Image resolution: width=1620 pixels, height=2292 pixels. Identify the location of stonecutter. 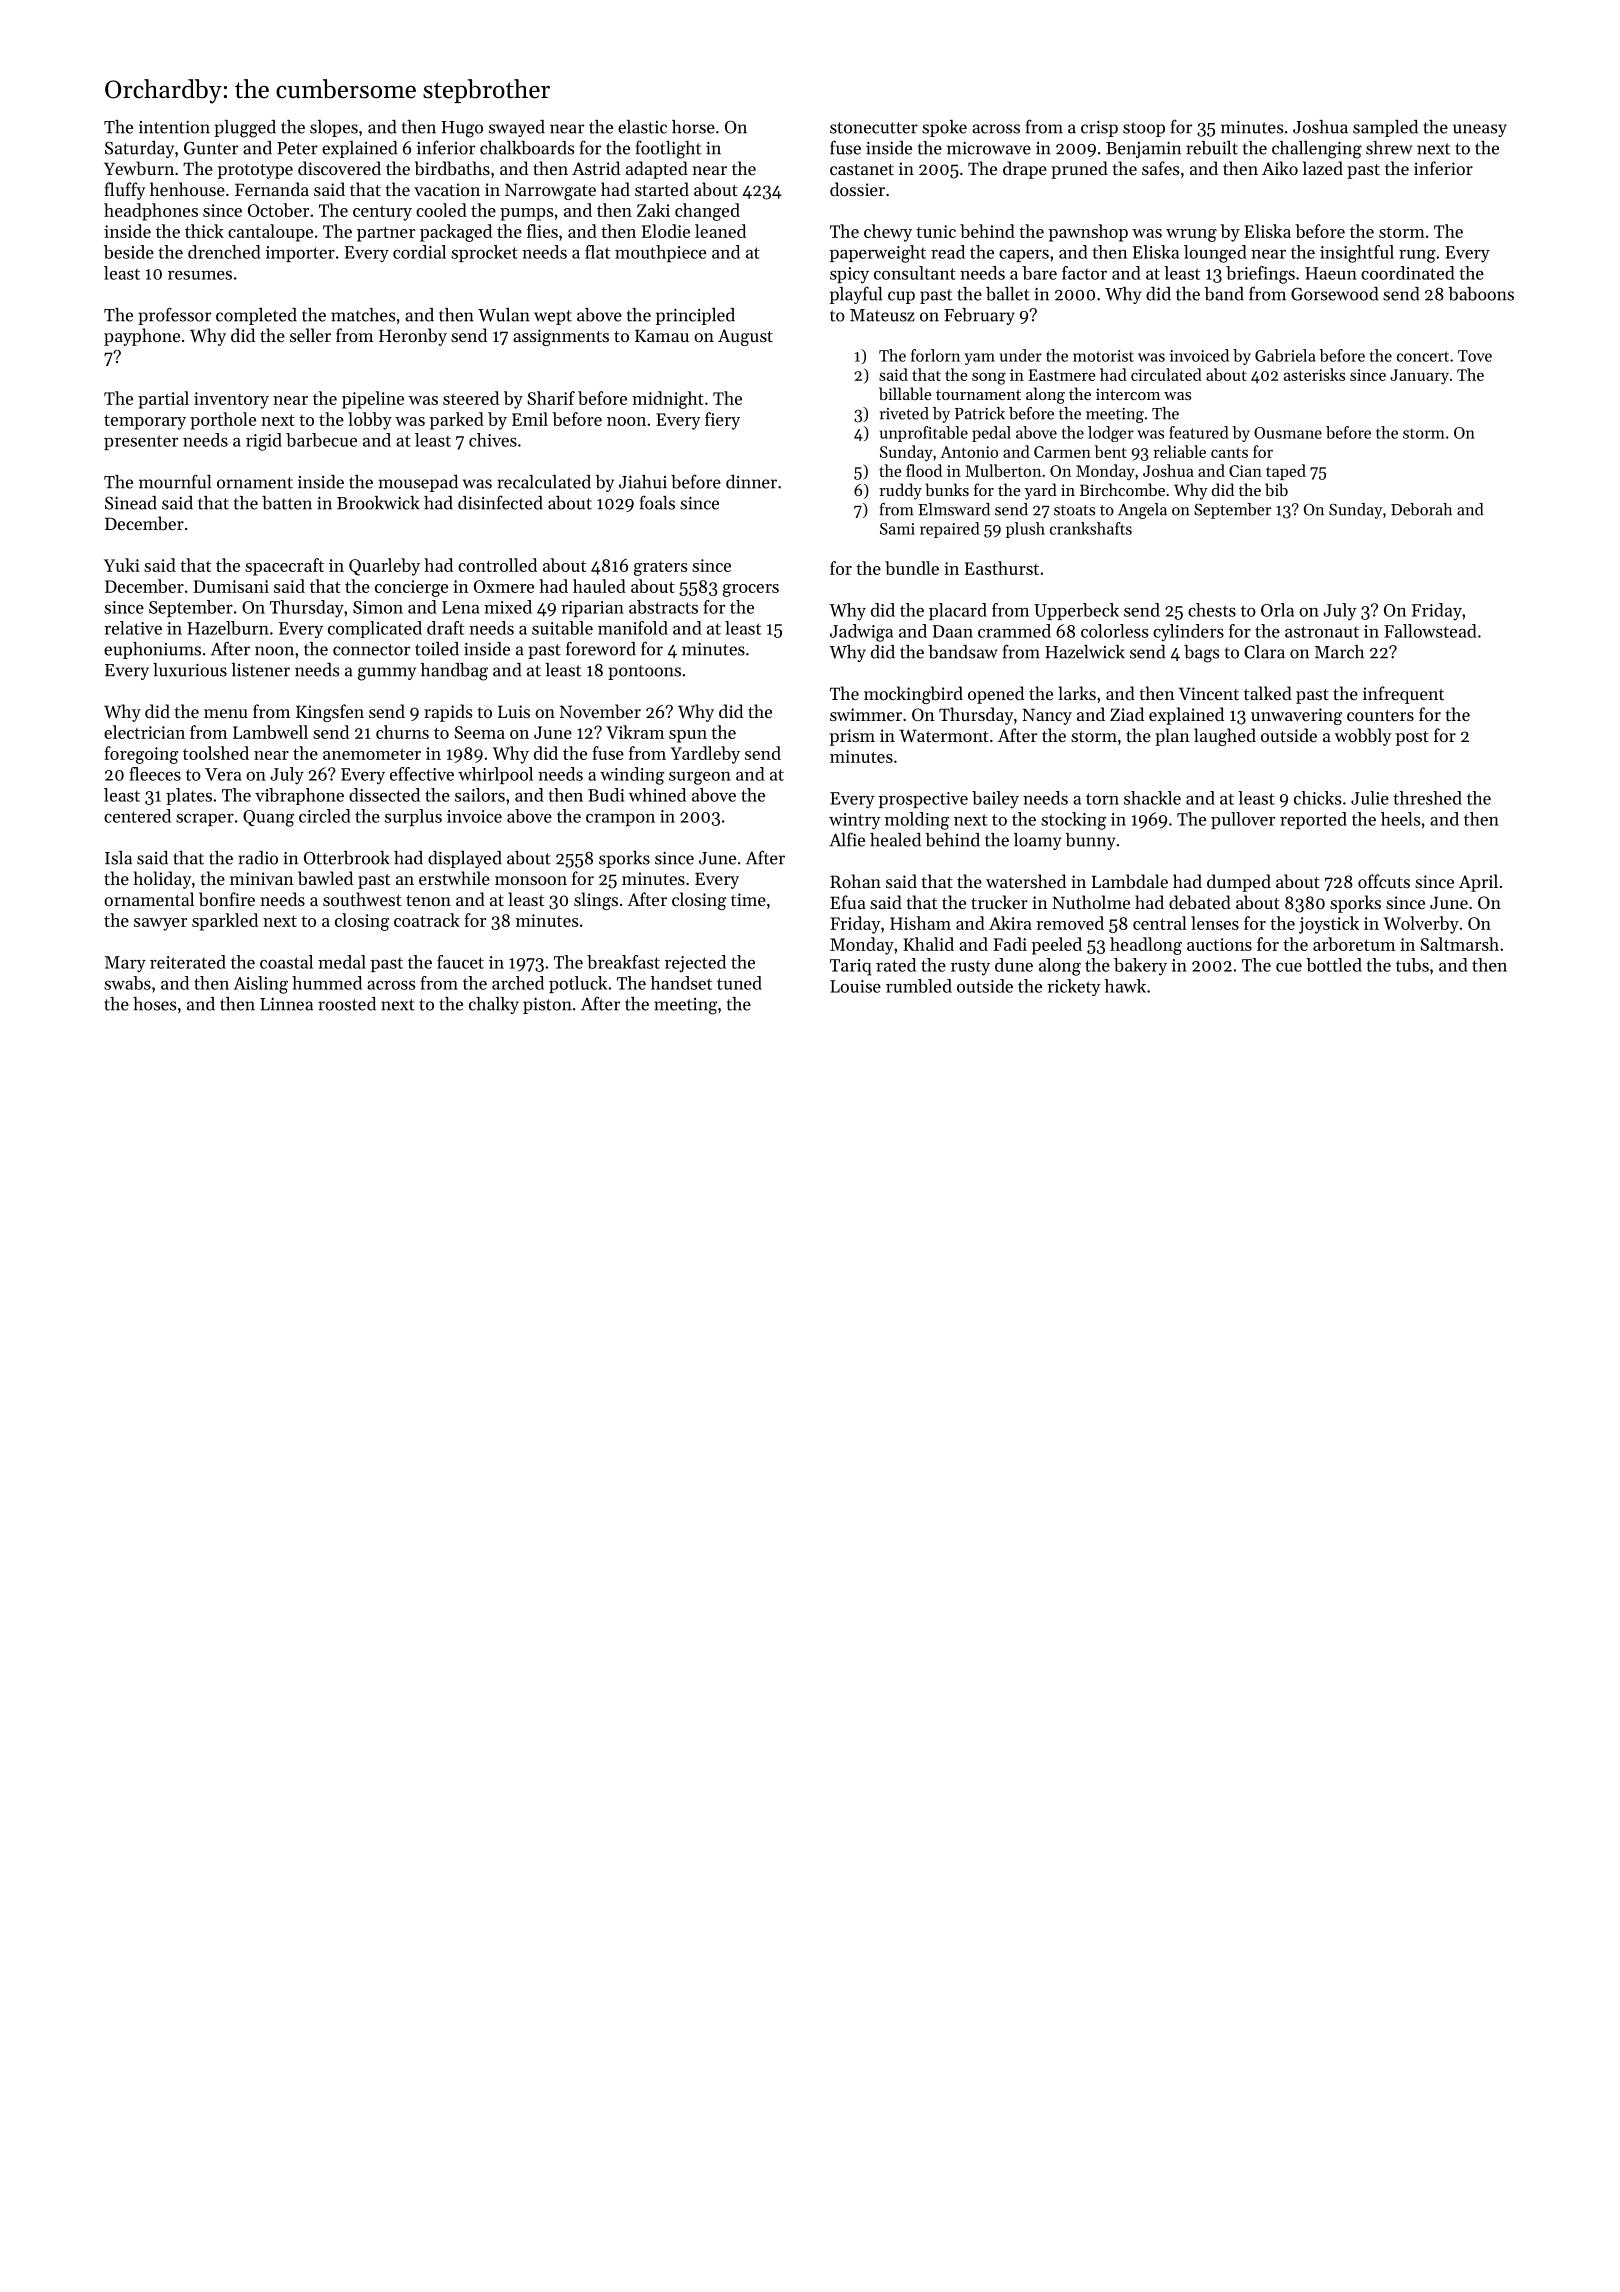
(874, 128).
